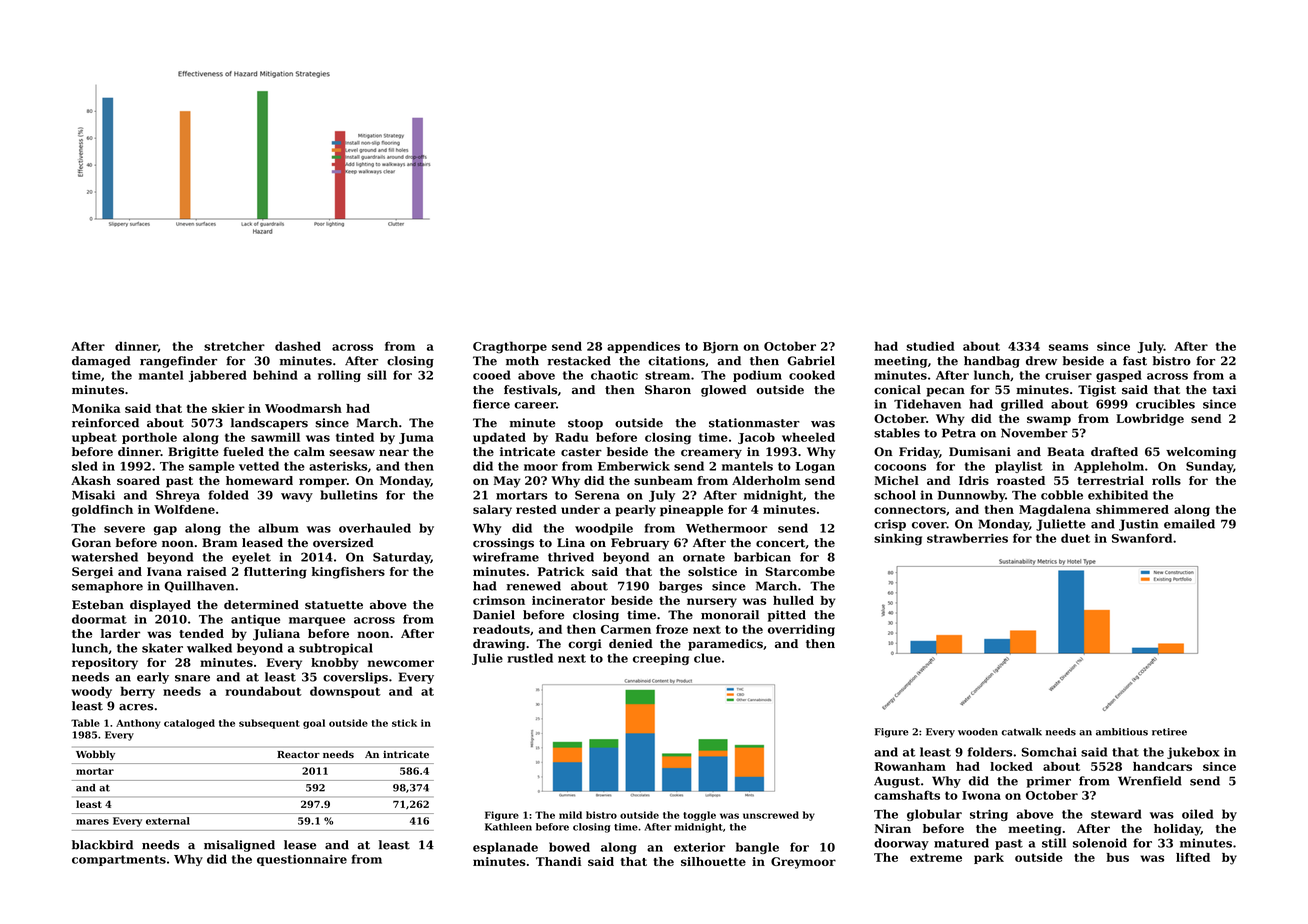  What do you see at coordinates (668, 390) in the screenshot?
I see `Sharon` at bounding box center [668, 390].
